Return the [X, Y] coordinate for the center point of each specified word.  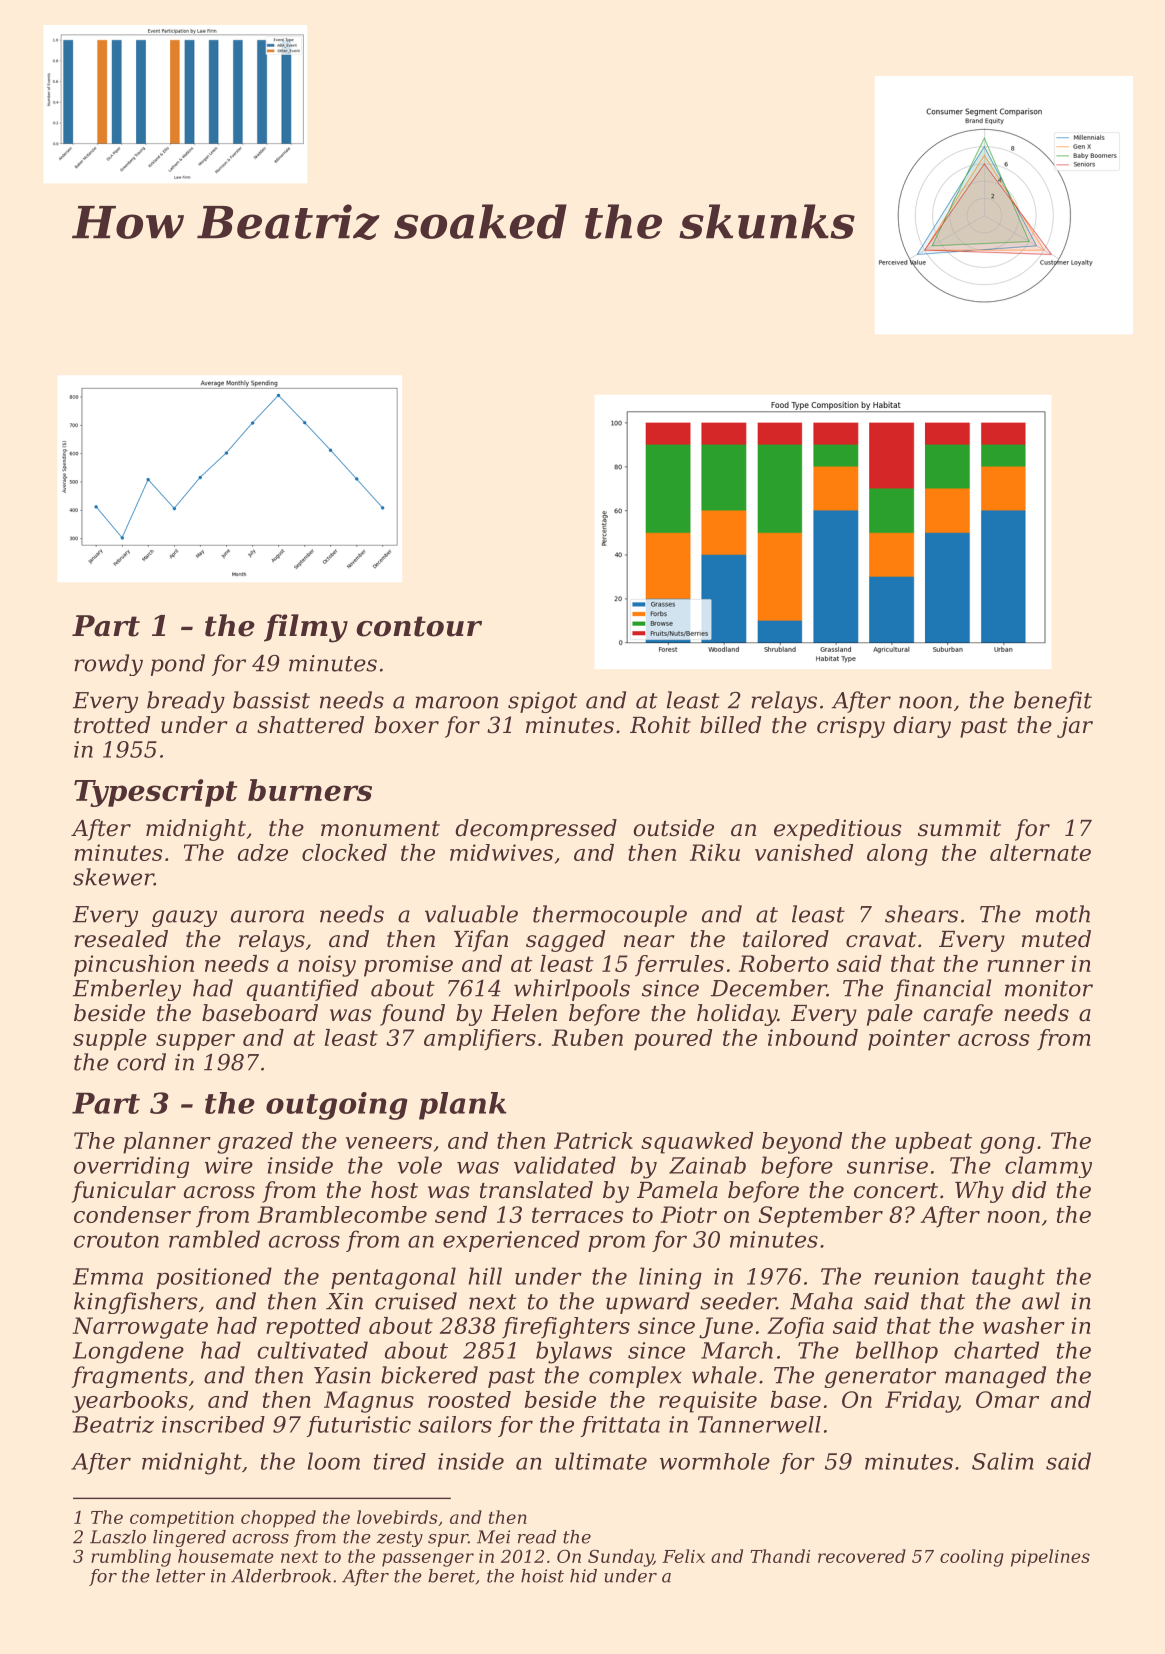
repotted [313, 1328]
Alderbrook [281, 1576]
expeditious [838, 830]
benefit [1053, 702]
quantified [303, 990]
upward [648, 1303]
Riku [715, 852]
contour [419, 626]
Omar [1007, 1399]
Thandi [780, 1556]
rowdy [108, 665]
